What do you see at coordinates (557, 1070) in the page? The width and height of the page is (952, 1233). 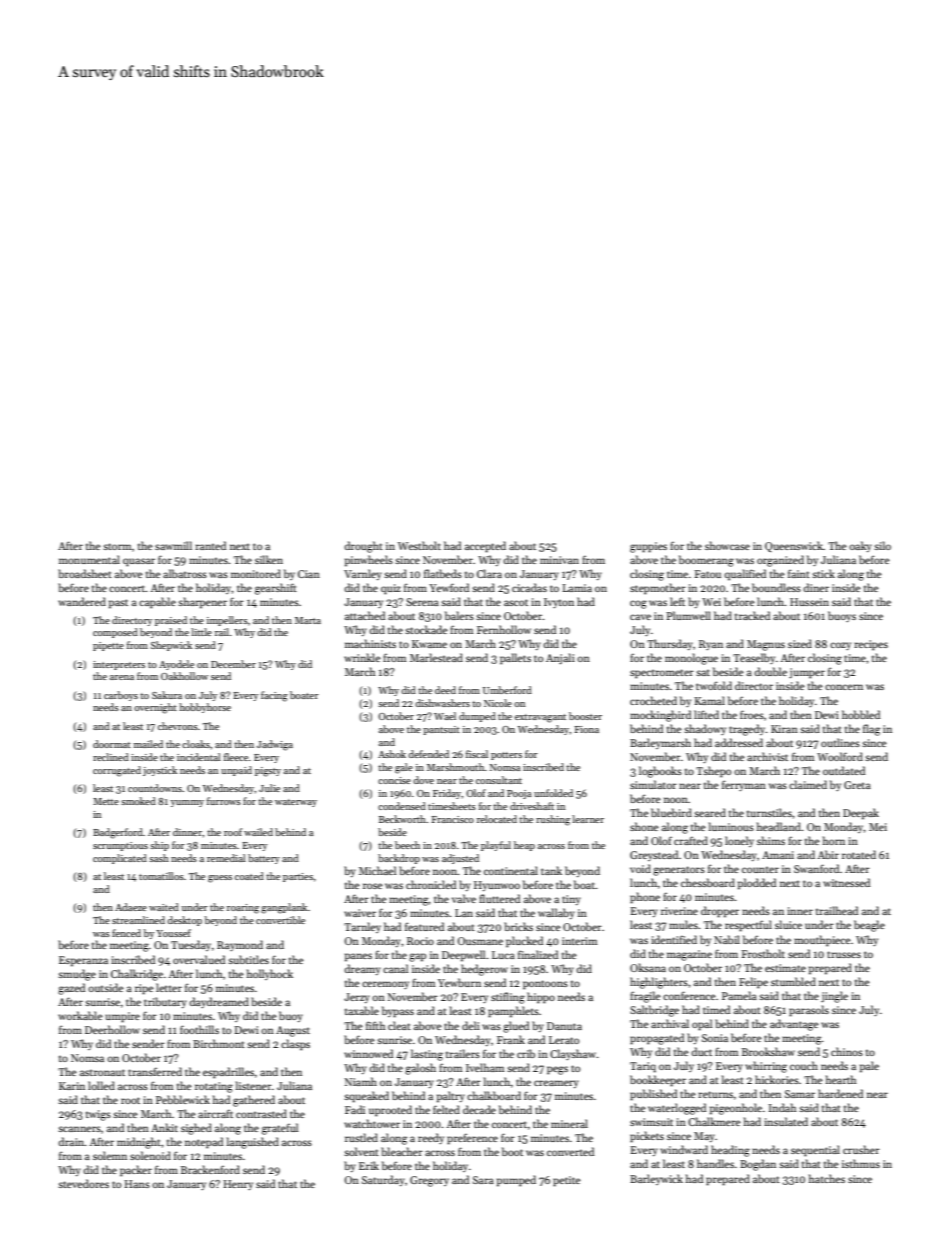 I see `pegs` at bounding box center [557, 1070].
